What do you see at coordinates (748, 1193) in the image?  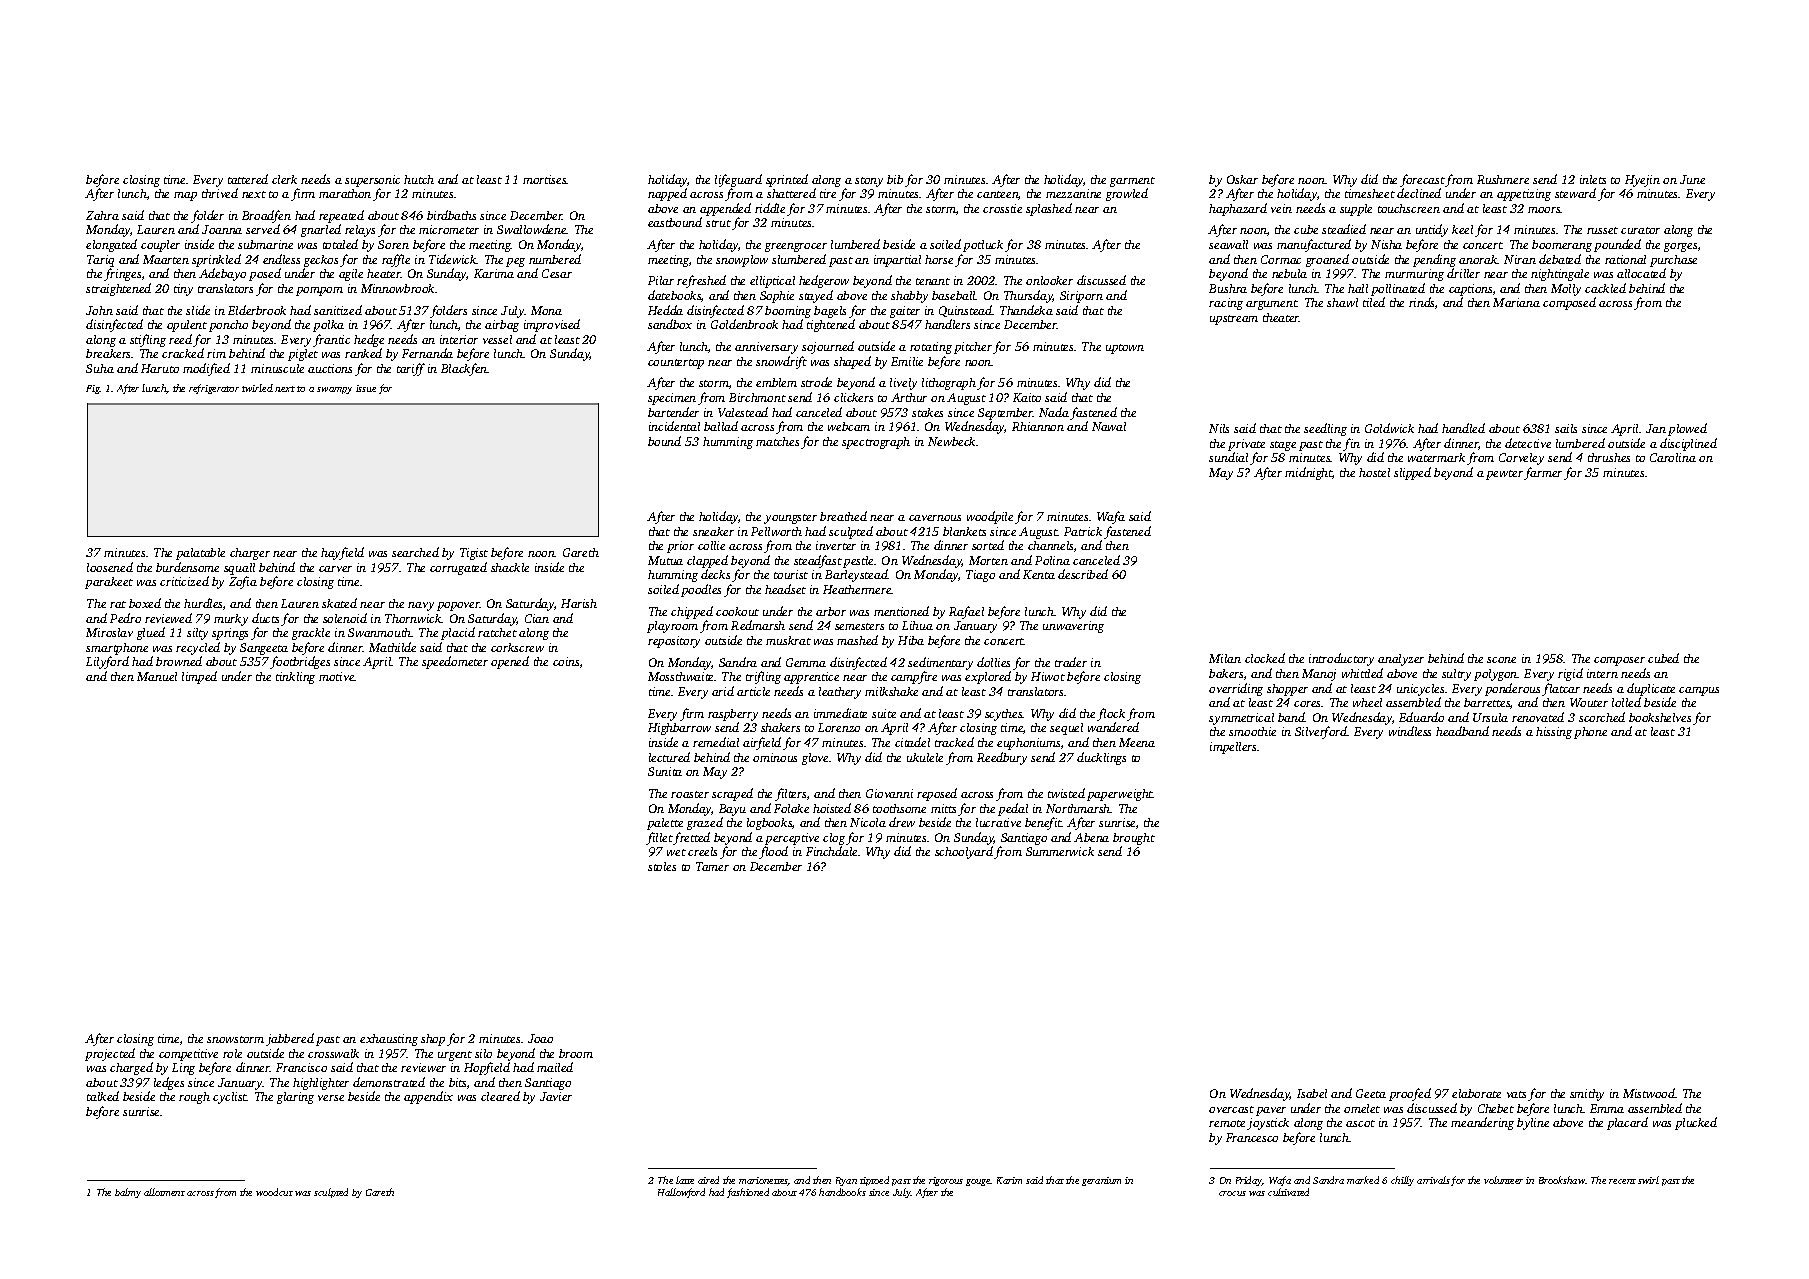 I see `fashioned` at bounding box center [748, 1193].
